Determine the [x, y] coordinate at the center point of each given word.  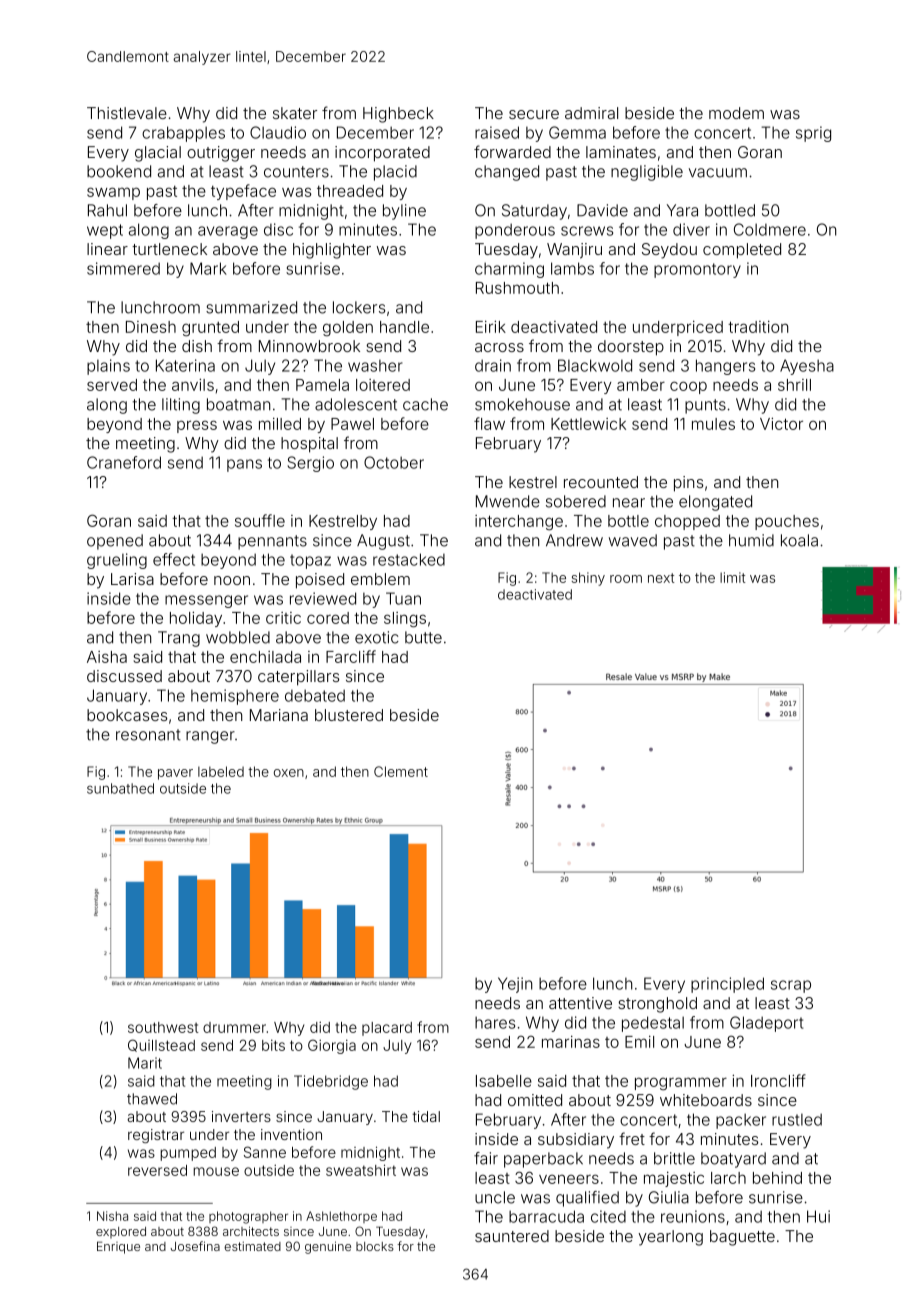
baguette [742, 1238]
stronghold [657, 1005]
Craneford [124, 462]
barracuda [546, 1216]
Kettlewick [588, 424]
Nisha [112, 1216]
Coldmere [770, 229]
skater [295, 113]
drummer [234, 1027]
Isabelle [504, 1081]
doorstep [631, 348]
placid [395, 173]
